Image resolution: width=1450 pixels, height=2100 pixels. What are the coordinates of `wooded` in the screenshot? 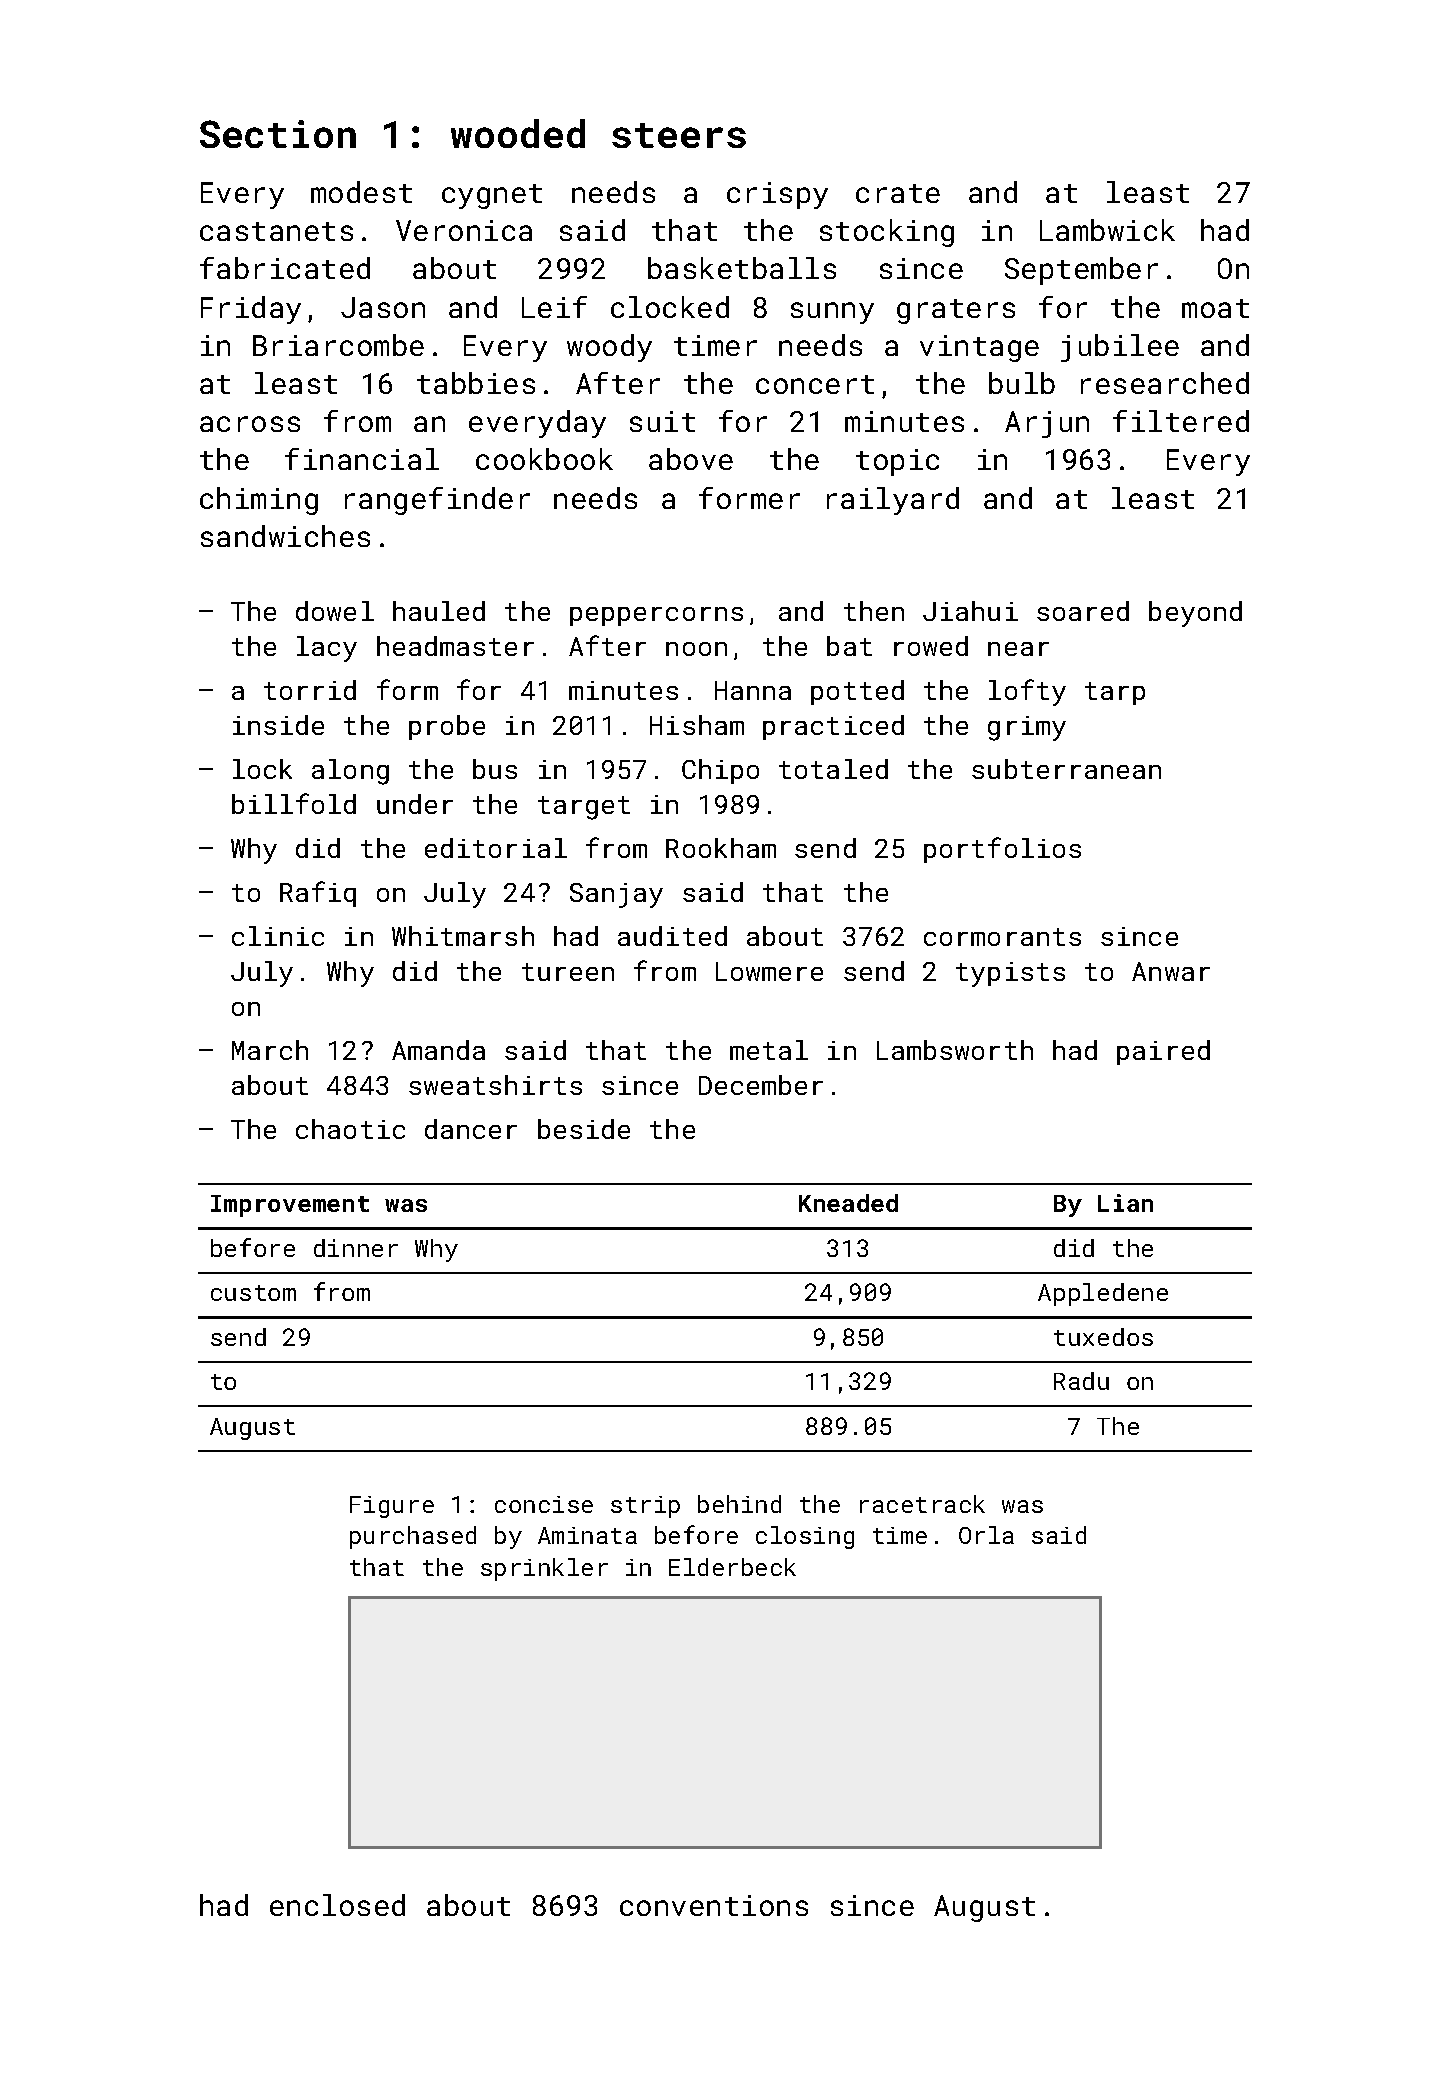 It's located at (518, 133).
